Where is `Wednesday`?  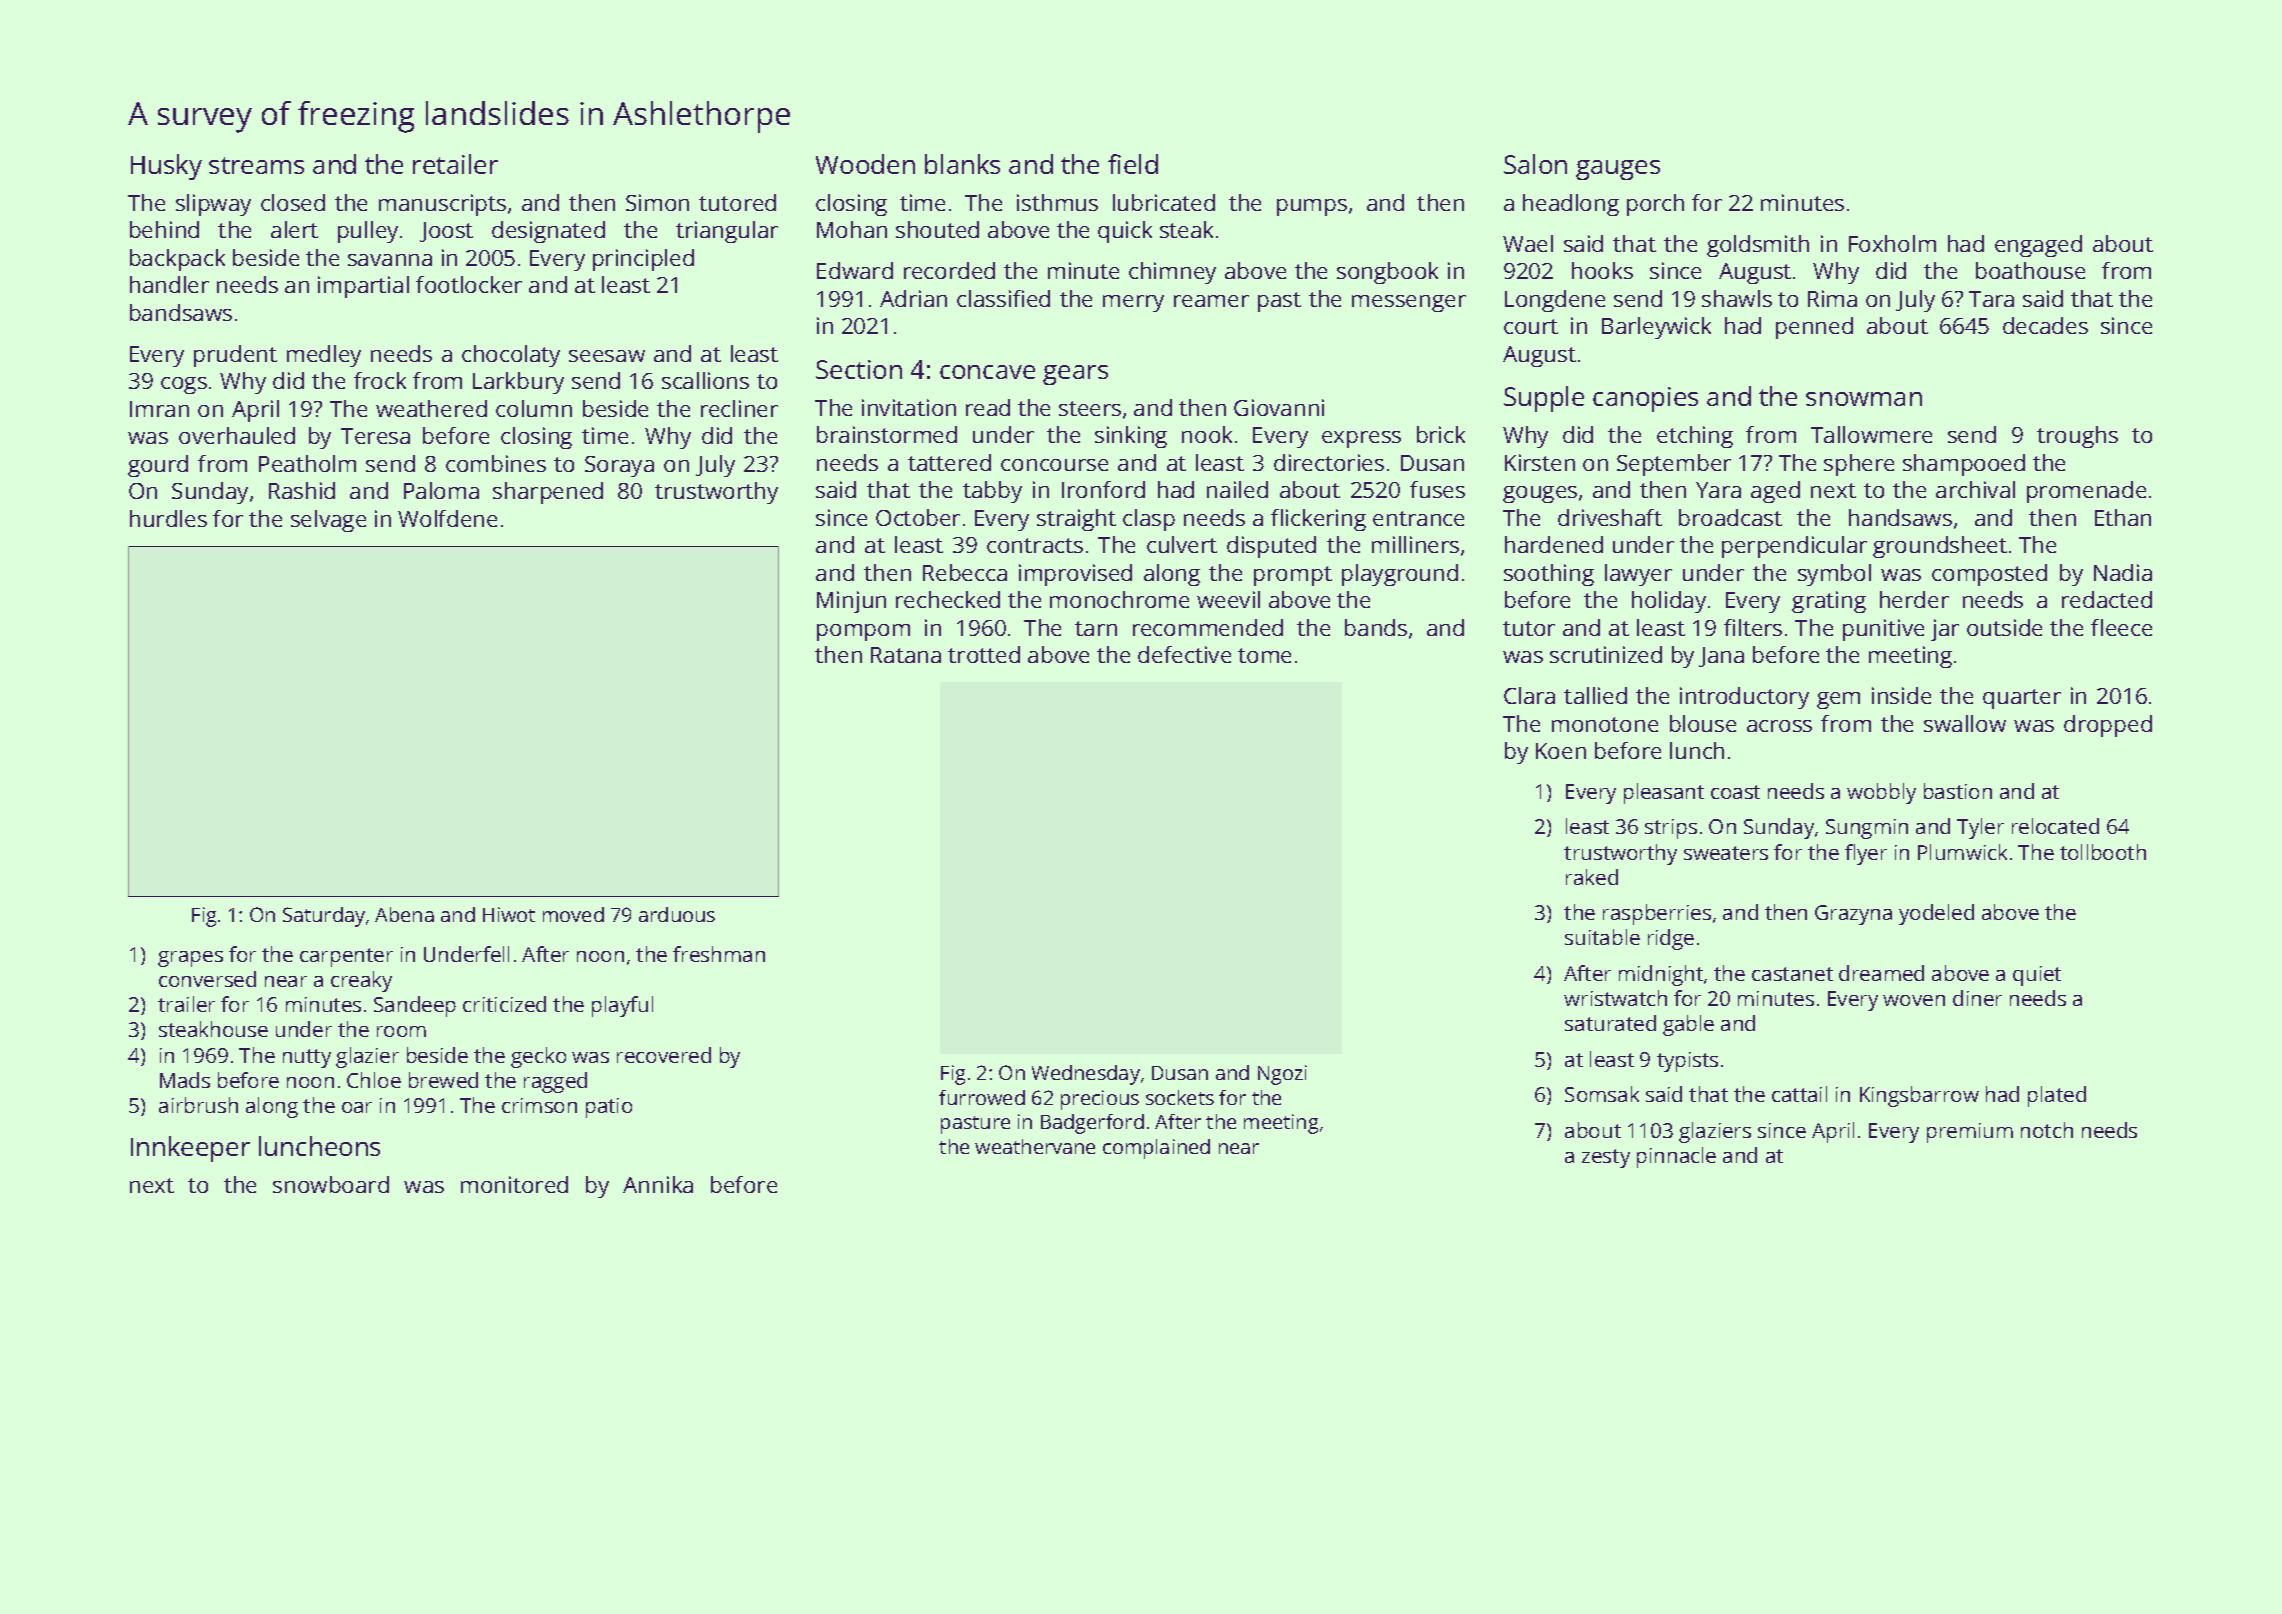
Wednesday is located at coordinates (1086, 1075).
